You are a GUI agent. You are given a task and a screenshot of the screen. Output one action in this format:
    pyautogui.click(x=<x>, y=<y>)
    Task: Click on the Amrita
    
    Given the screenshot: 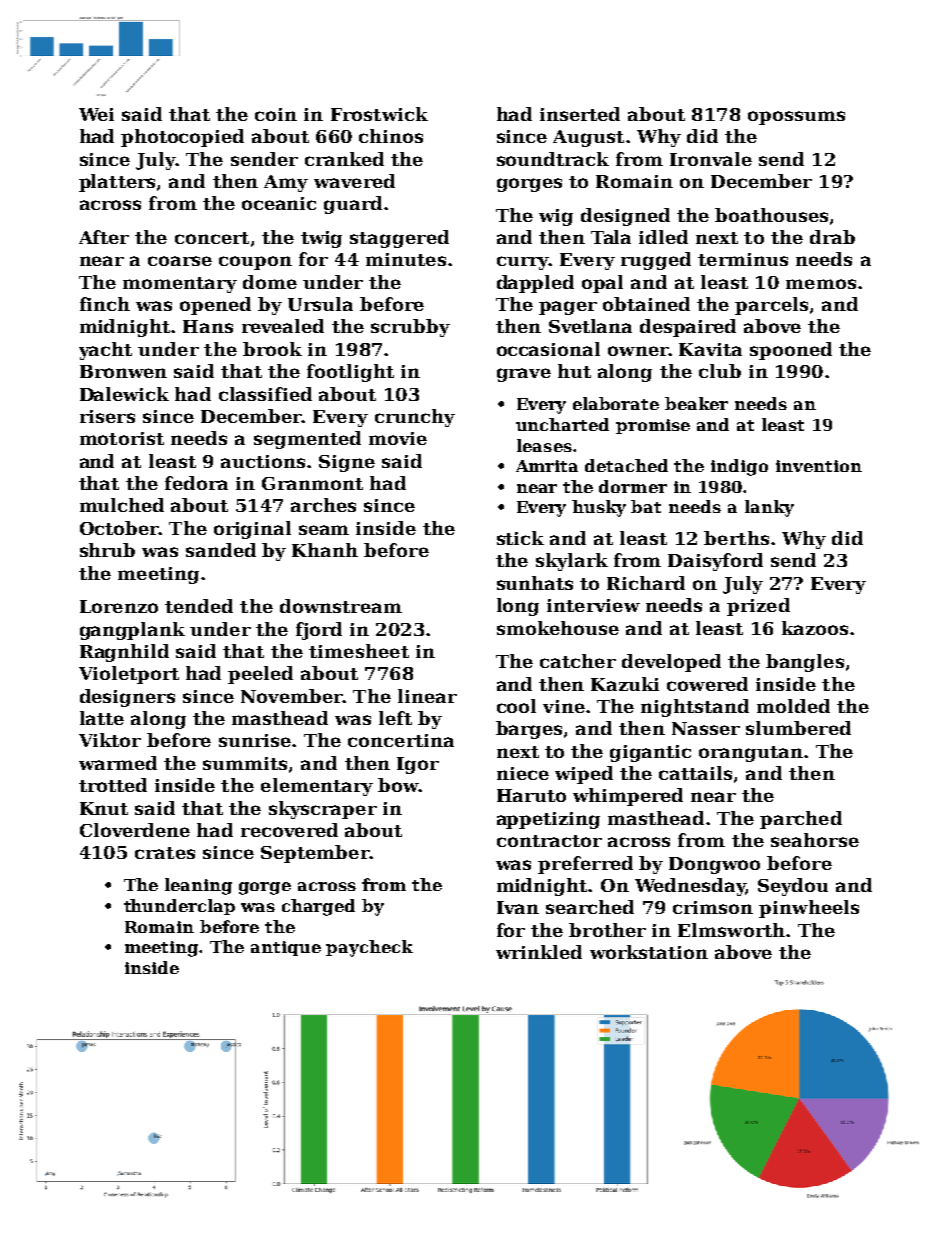 What is the action you would take?
    pyautogui.click(x=547, y=466)
